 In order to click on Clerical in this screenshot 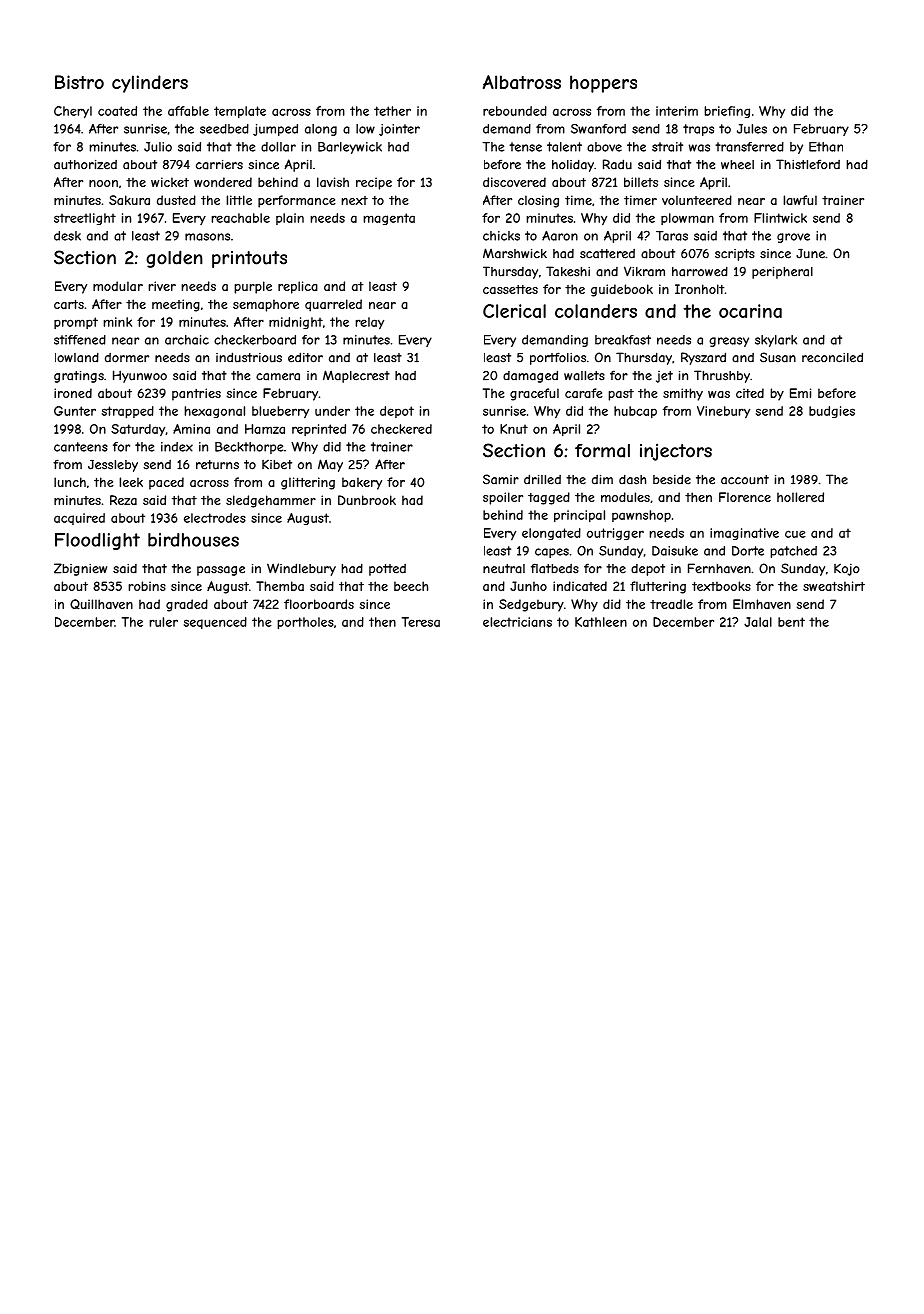, I will do `click(514, 311)`.
